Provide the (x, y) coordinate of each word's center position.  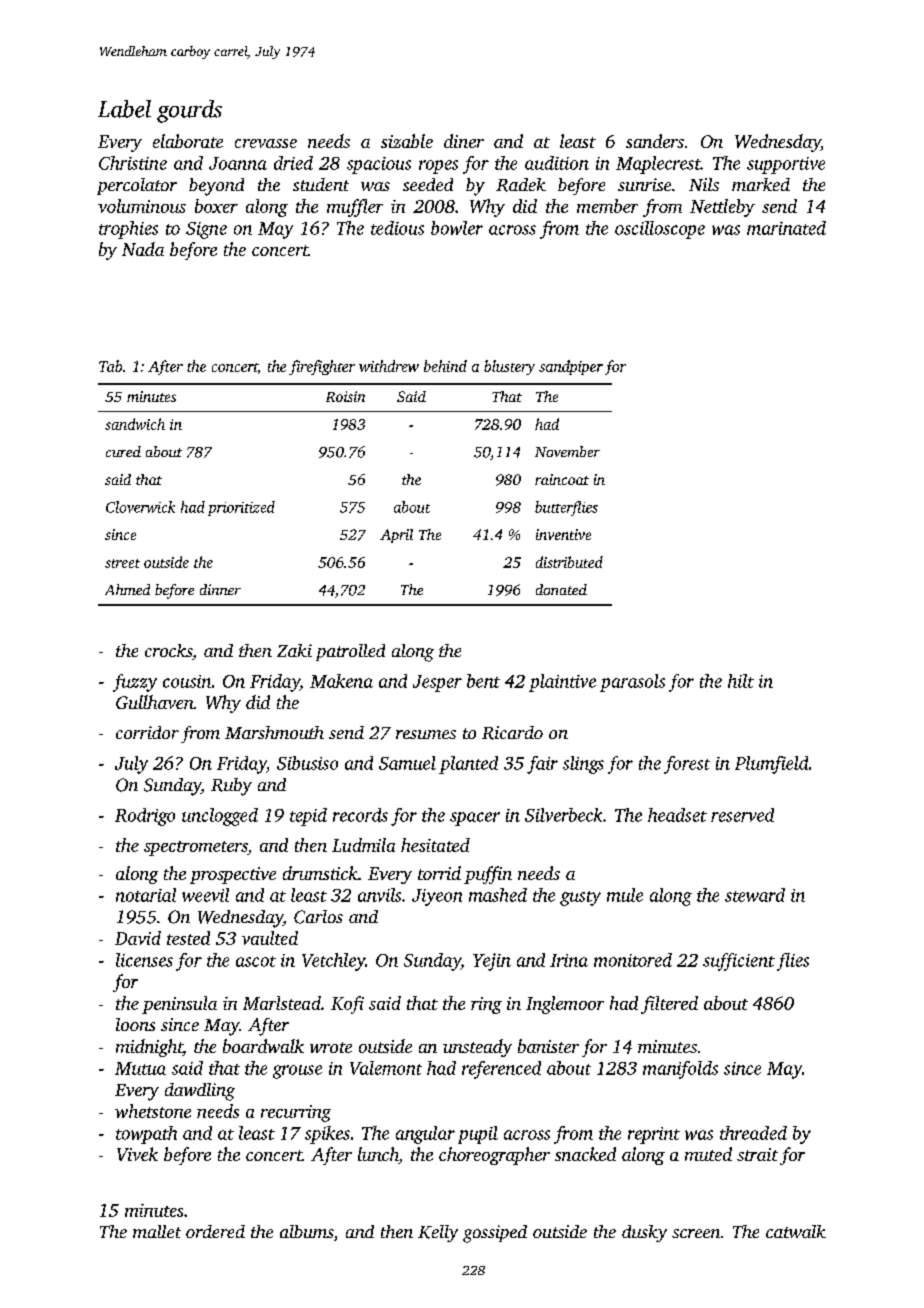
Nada (143, 249)
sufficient (739, 962)
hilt (741, 681)
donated (561, 589)
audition (557, 163)
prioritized (241, 508)
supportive (786, 165)
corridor (147, 732)
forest (687, 765)
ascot (256, 961)
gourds (189, 111)
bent (483, 681)
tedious (397, 228)
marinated (786, 228)
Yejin (492, 962)
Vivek (137, 1154)
